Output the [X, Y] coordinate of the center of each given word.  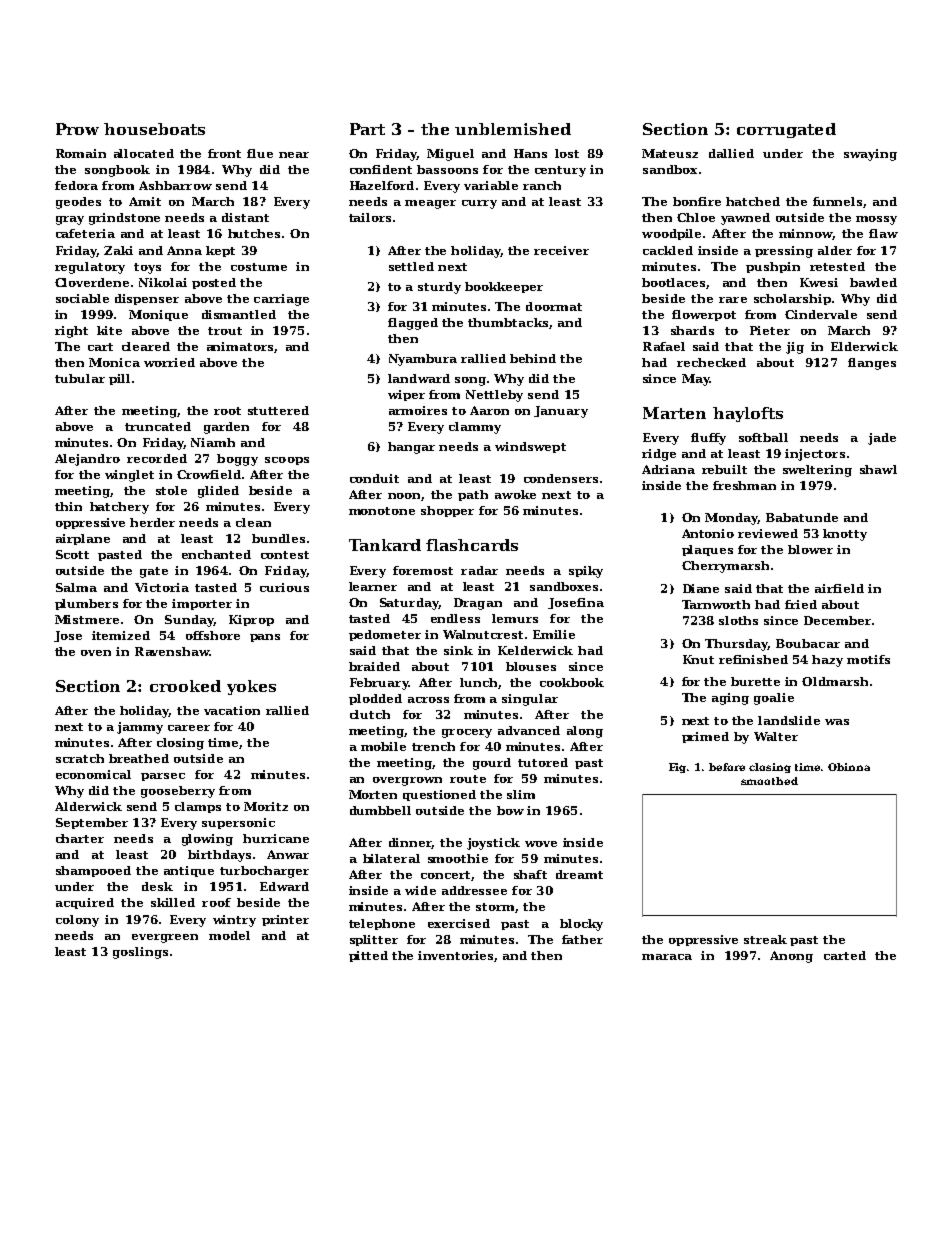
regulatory [90, 268]
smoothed [769, 781]
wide [420, 890]
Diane [701, 588]
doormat [554, 306]
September [92, 823]
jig [795, 348]
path [473, 495]
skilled [173, 902]
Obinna [849, 767]
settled [411, 266]
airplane [83, 539]
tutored [543, 762]
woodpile [671, 234]
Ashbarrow [175, 185]
